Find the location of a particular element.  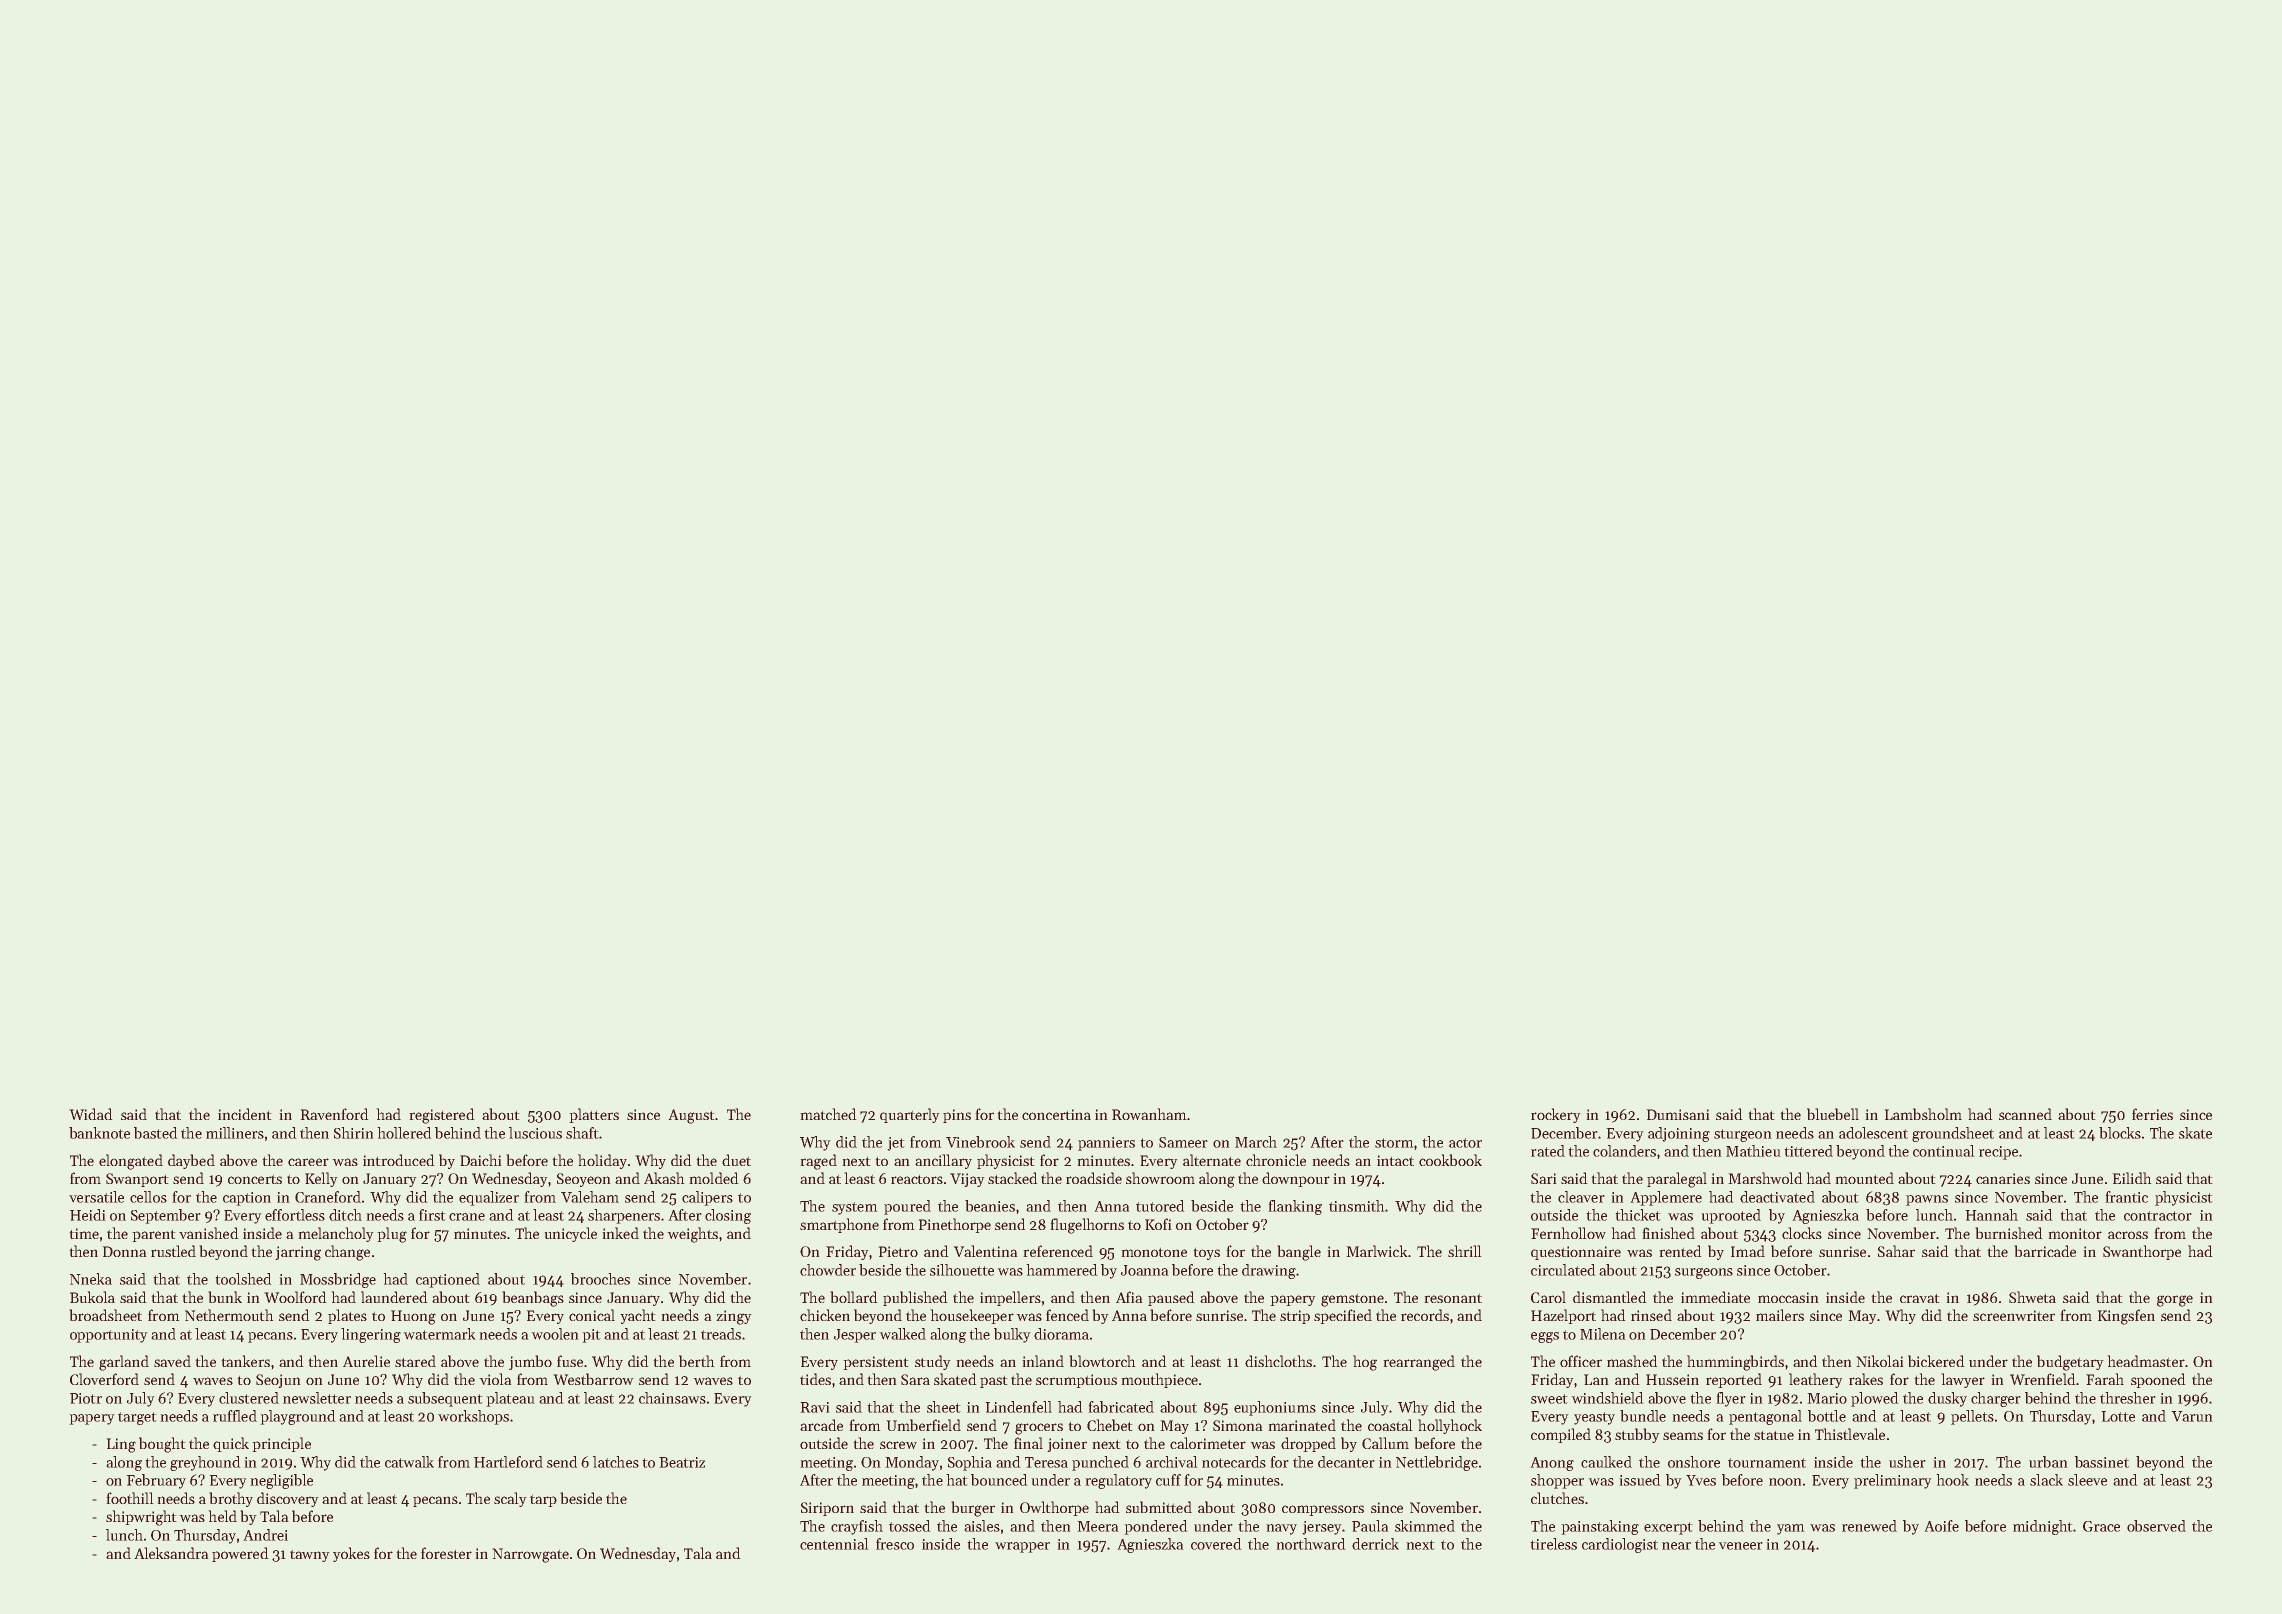

ancillary is located at coordinates (943, 1161).
